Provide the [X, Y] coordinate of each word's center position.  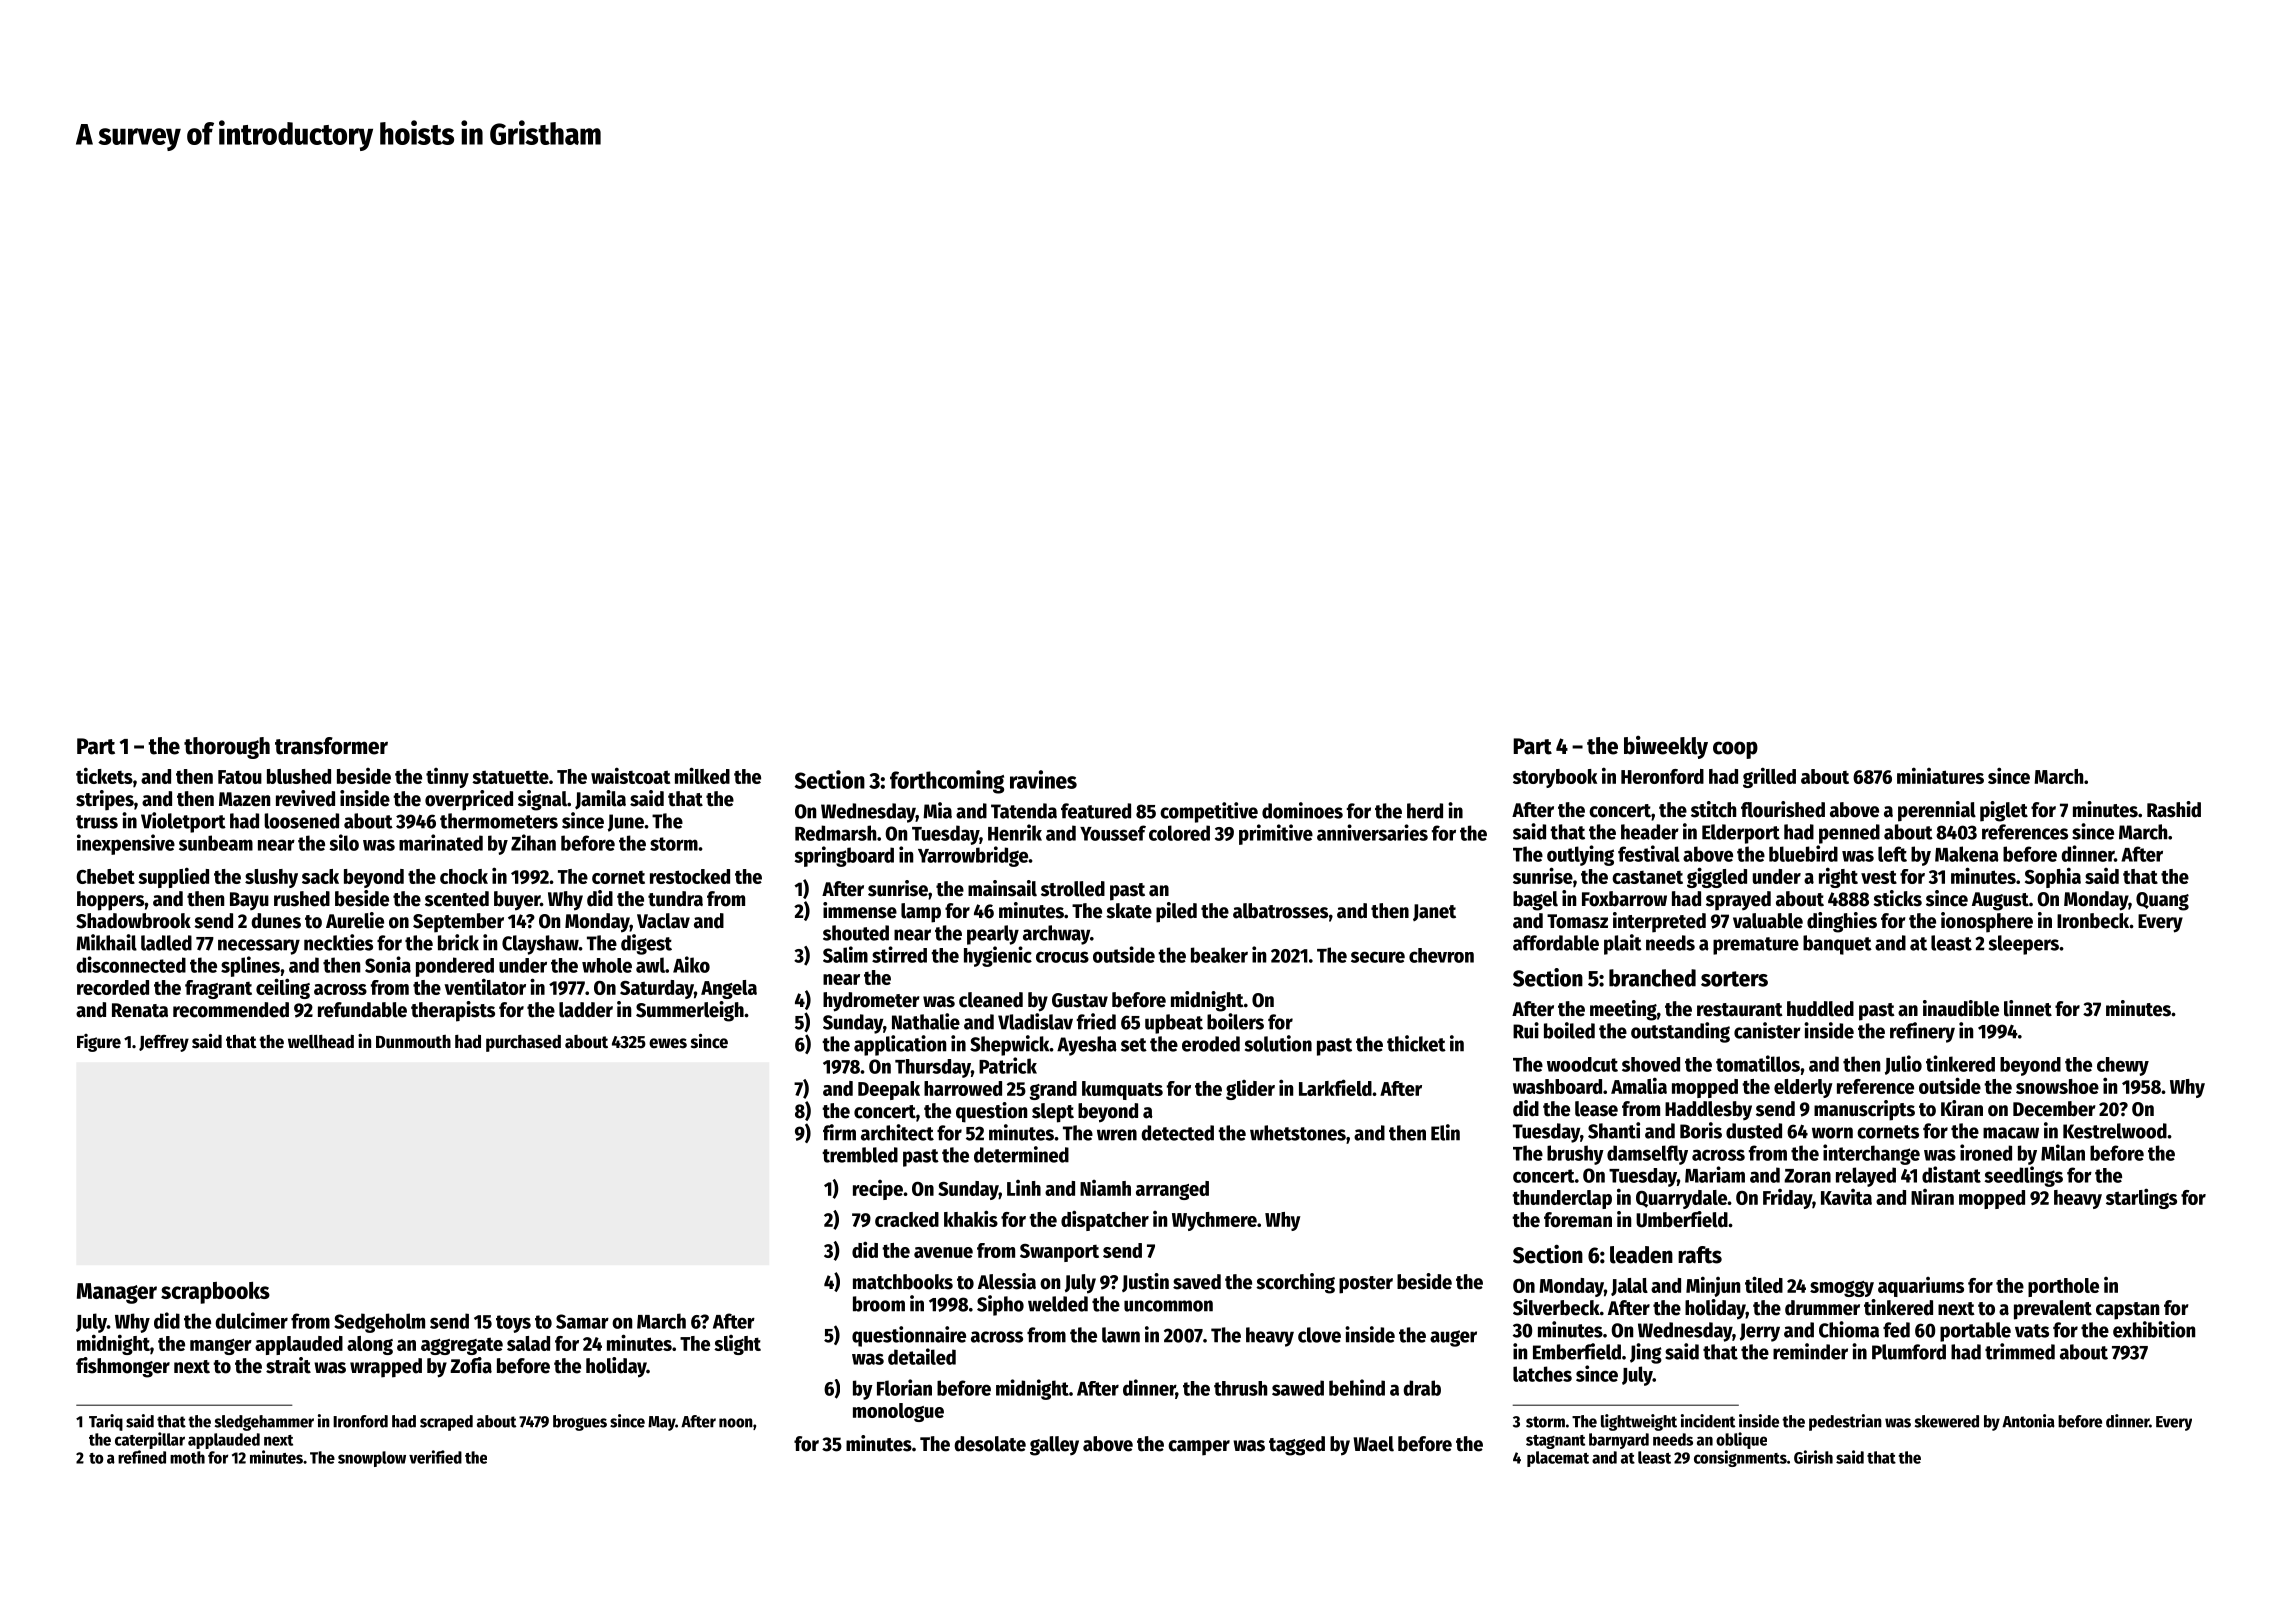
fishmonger [123, 1367]
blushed [299, 776]
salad [528, 1343]
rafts [1700, 1255]
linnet [2028, 1008]
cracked [907, 1219]
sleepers [2024, 945]
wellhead [321, 1042]
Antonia [2028, 1421]
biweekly [1666, 747]
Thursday [933, 1068]
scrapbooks [215, 1293]
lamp [921, 913]
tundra [675, 899]
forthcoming [947, 782]
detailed [922, 1356]
